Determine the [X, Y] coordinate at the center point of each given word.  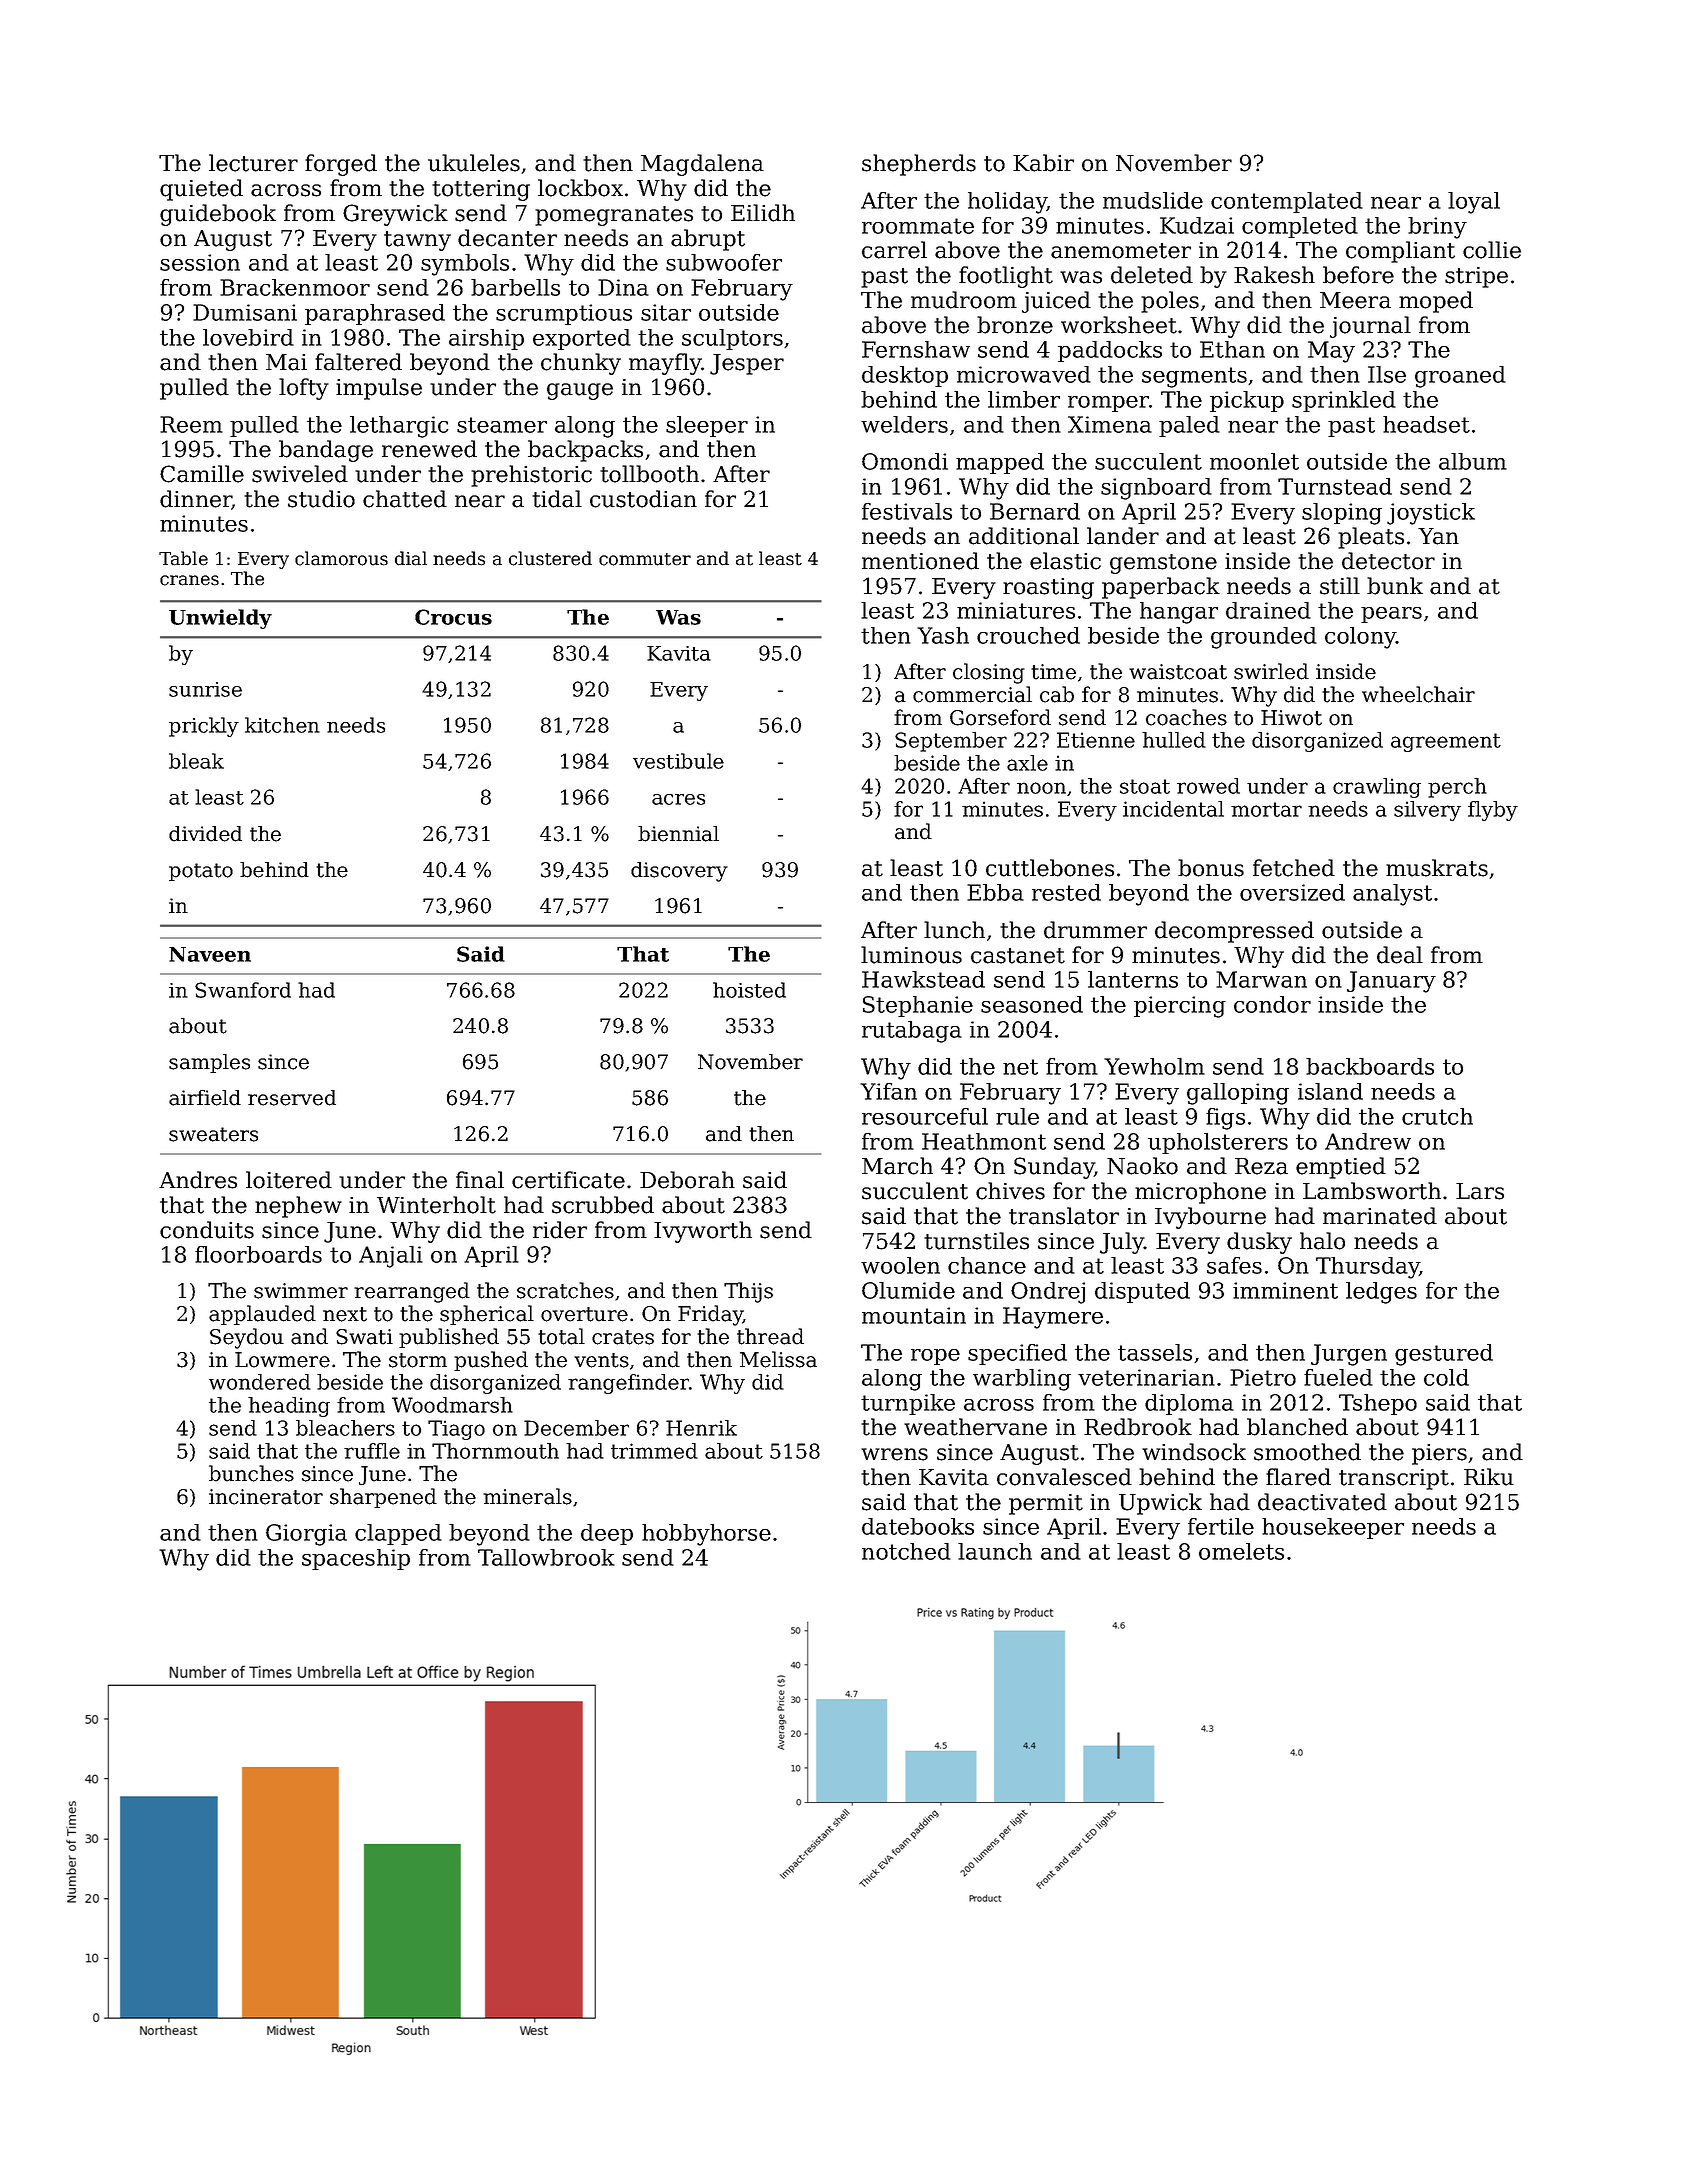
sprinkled [1344, 401]
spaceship [356, 1559]
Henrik [701, 1428]
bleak [196, 761]
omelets [1241, 1551]
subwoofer [724, 262]
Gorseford [1000, 717]
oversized [1292, 892]
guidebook [218, 215]
